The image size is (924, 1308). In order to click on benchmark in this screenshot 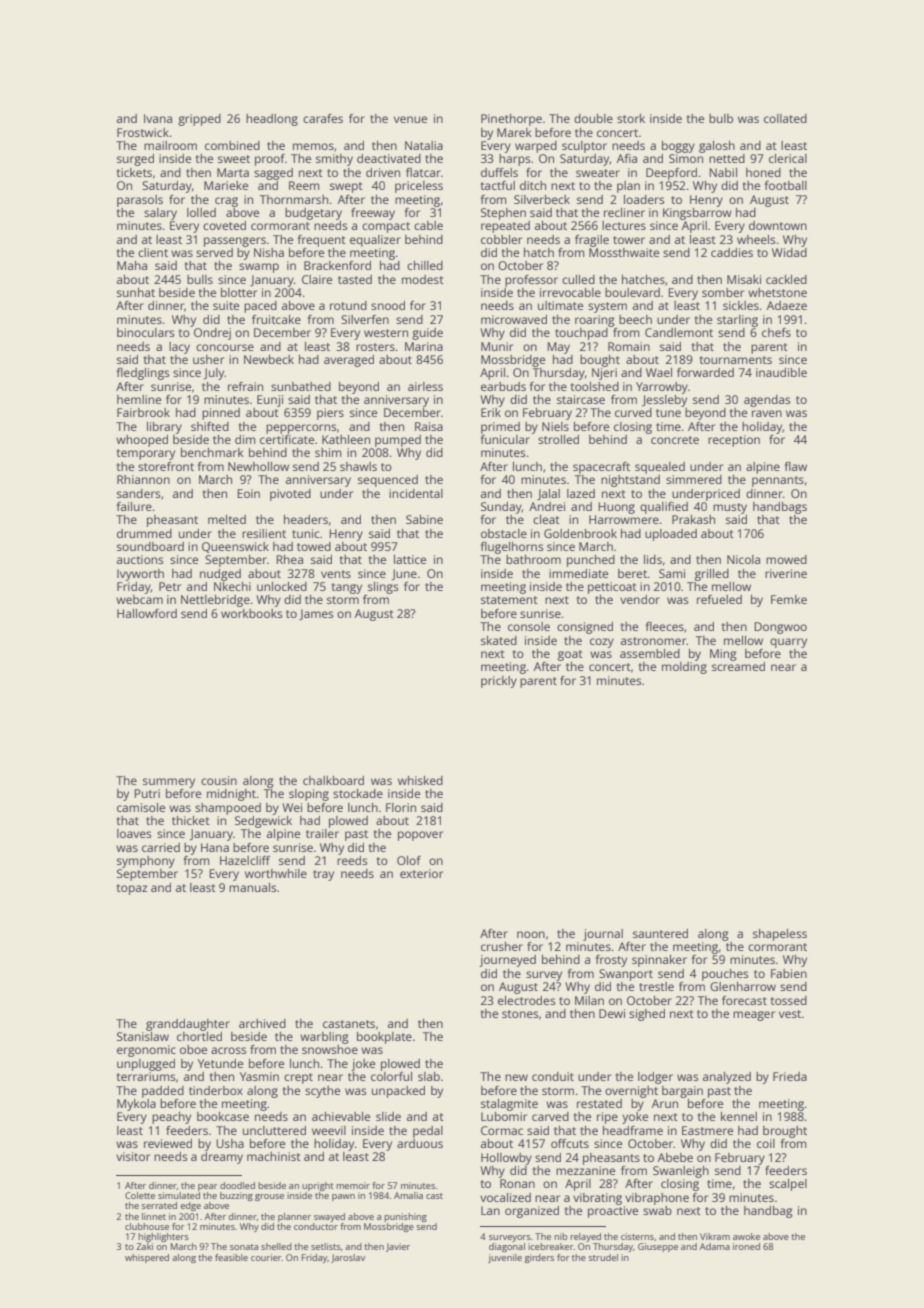, I will do `click(212, 452)`.
